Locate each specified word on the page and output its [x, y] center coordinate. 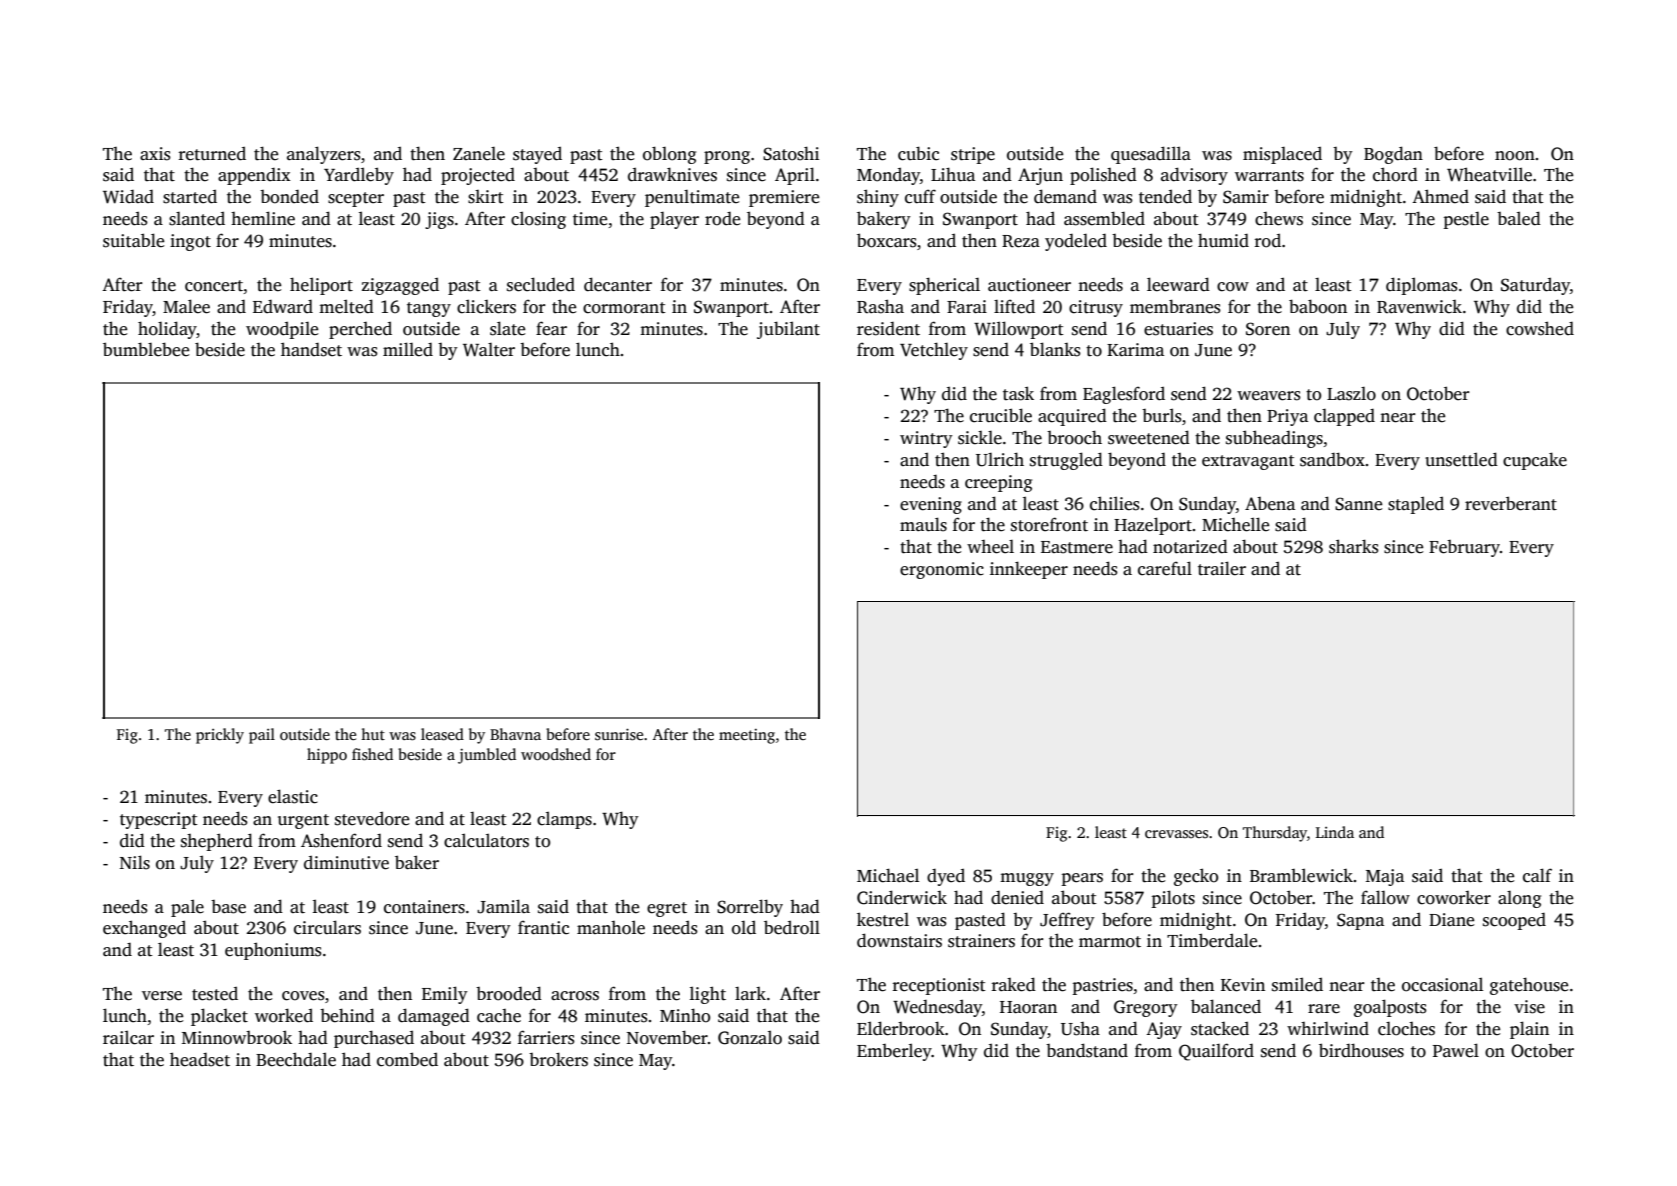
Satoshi [791, 153]
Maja [1385, 877]
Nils [135, 862]
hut [373, 734]
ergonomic [942, 570]
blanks [1055, 349]
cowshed [1540, 328]
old [744, 927]
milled [408, 349]
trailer [1222, 568]
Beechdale [296, 1059]
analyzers [324, 155]
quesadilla [1151, 155]
